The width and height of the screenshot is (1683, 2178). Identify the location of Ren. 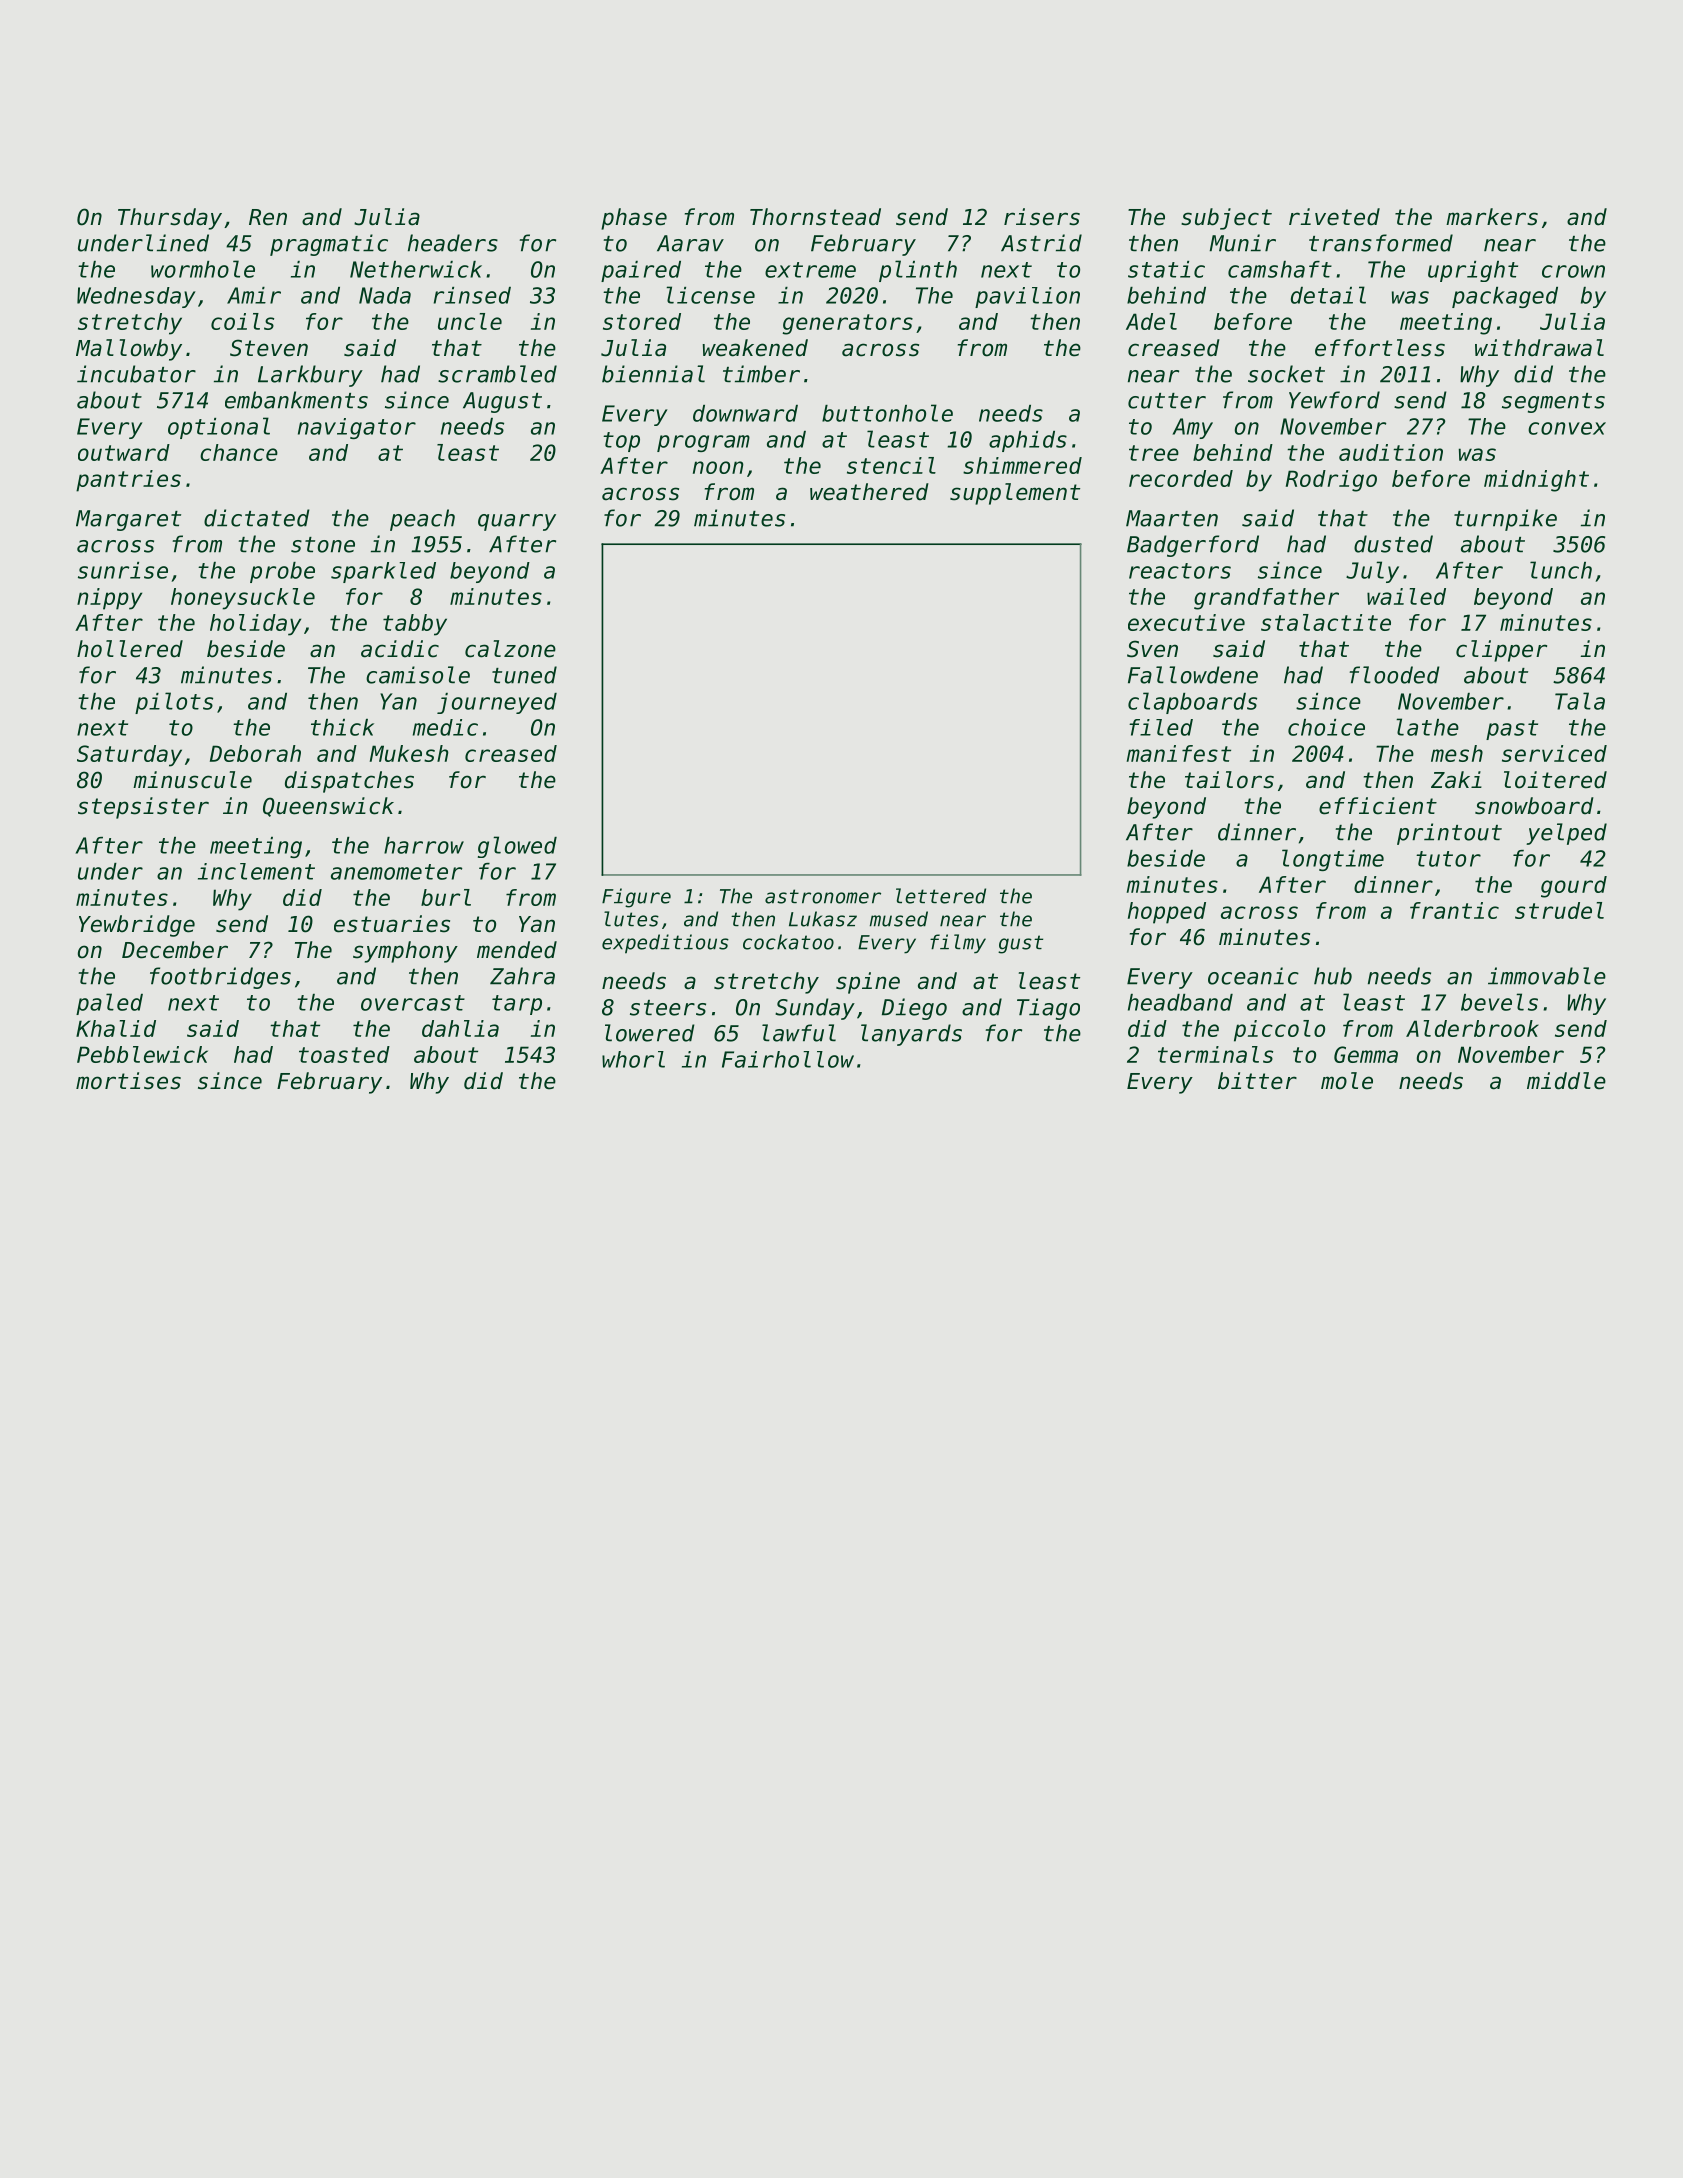
(268, 217).
